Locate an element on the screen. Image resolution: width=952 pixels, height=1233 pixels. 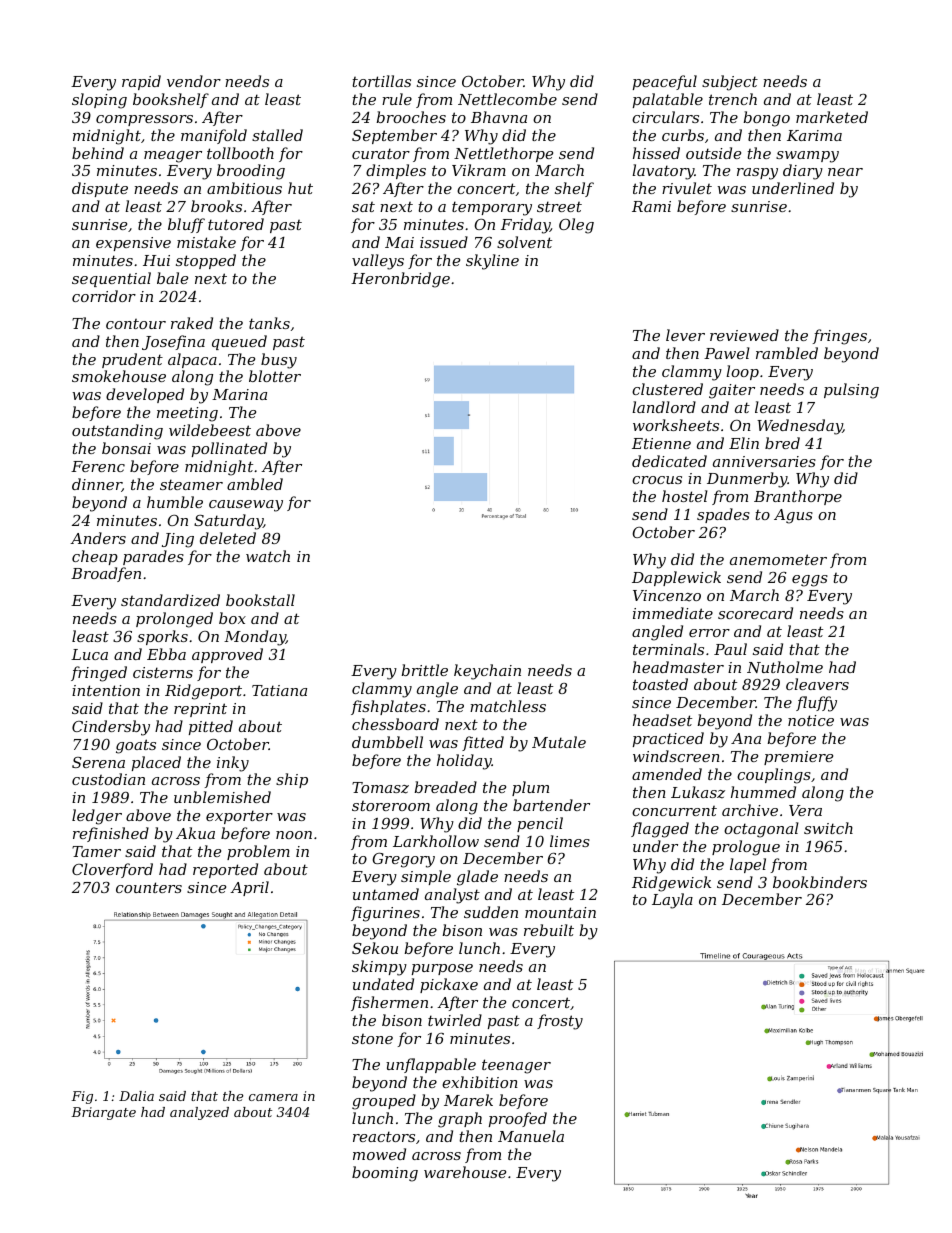
lever is located at coordinates (685, 335).
